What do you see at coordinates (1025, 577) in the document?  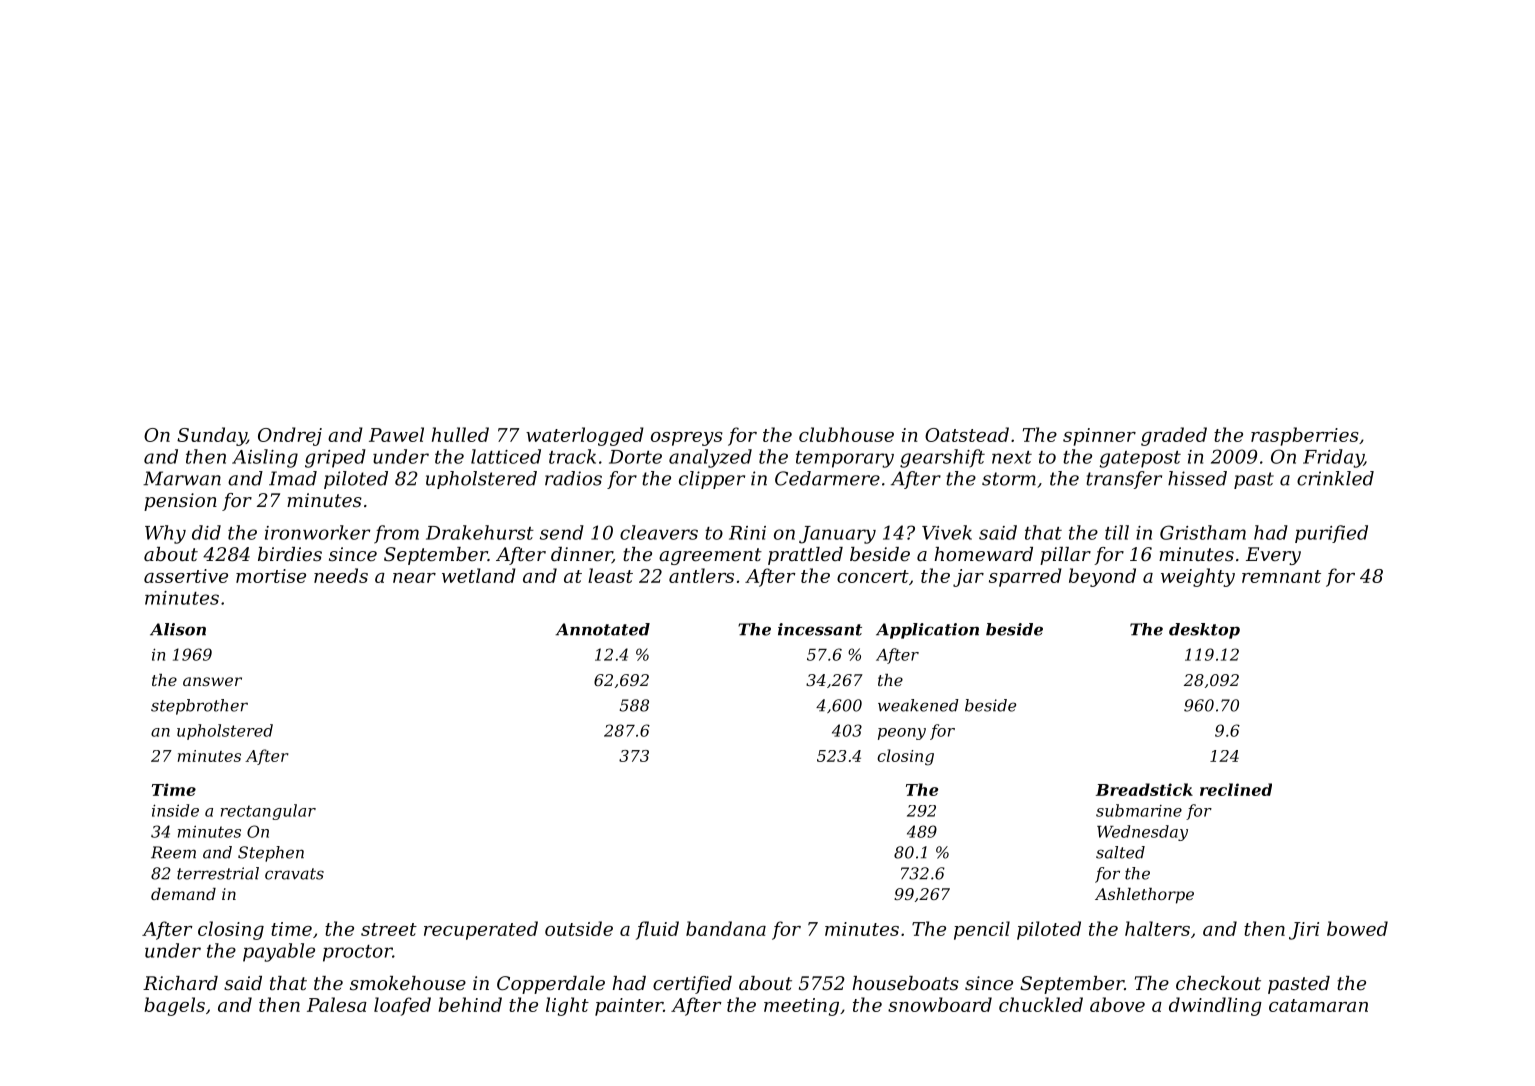 I see `sparred` at bounding box center [1025, 577].
